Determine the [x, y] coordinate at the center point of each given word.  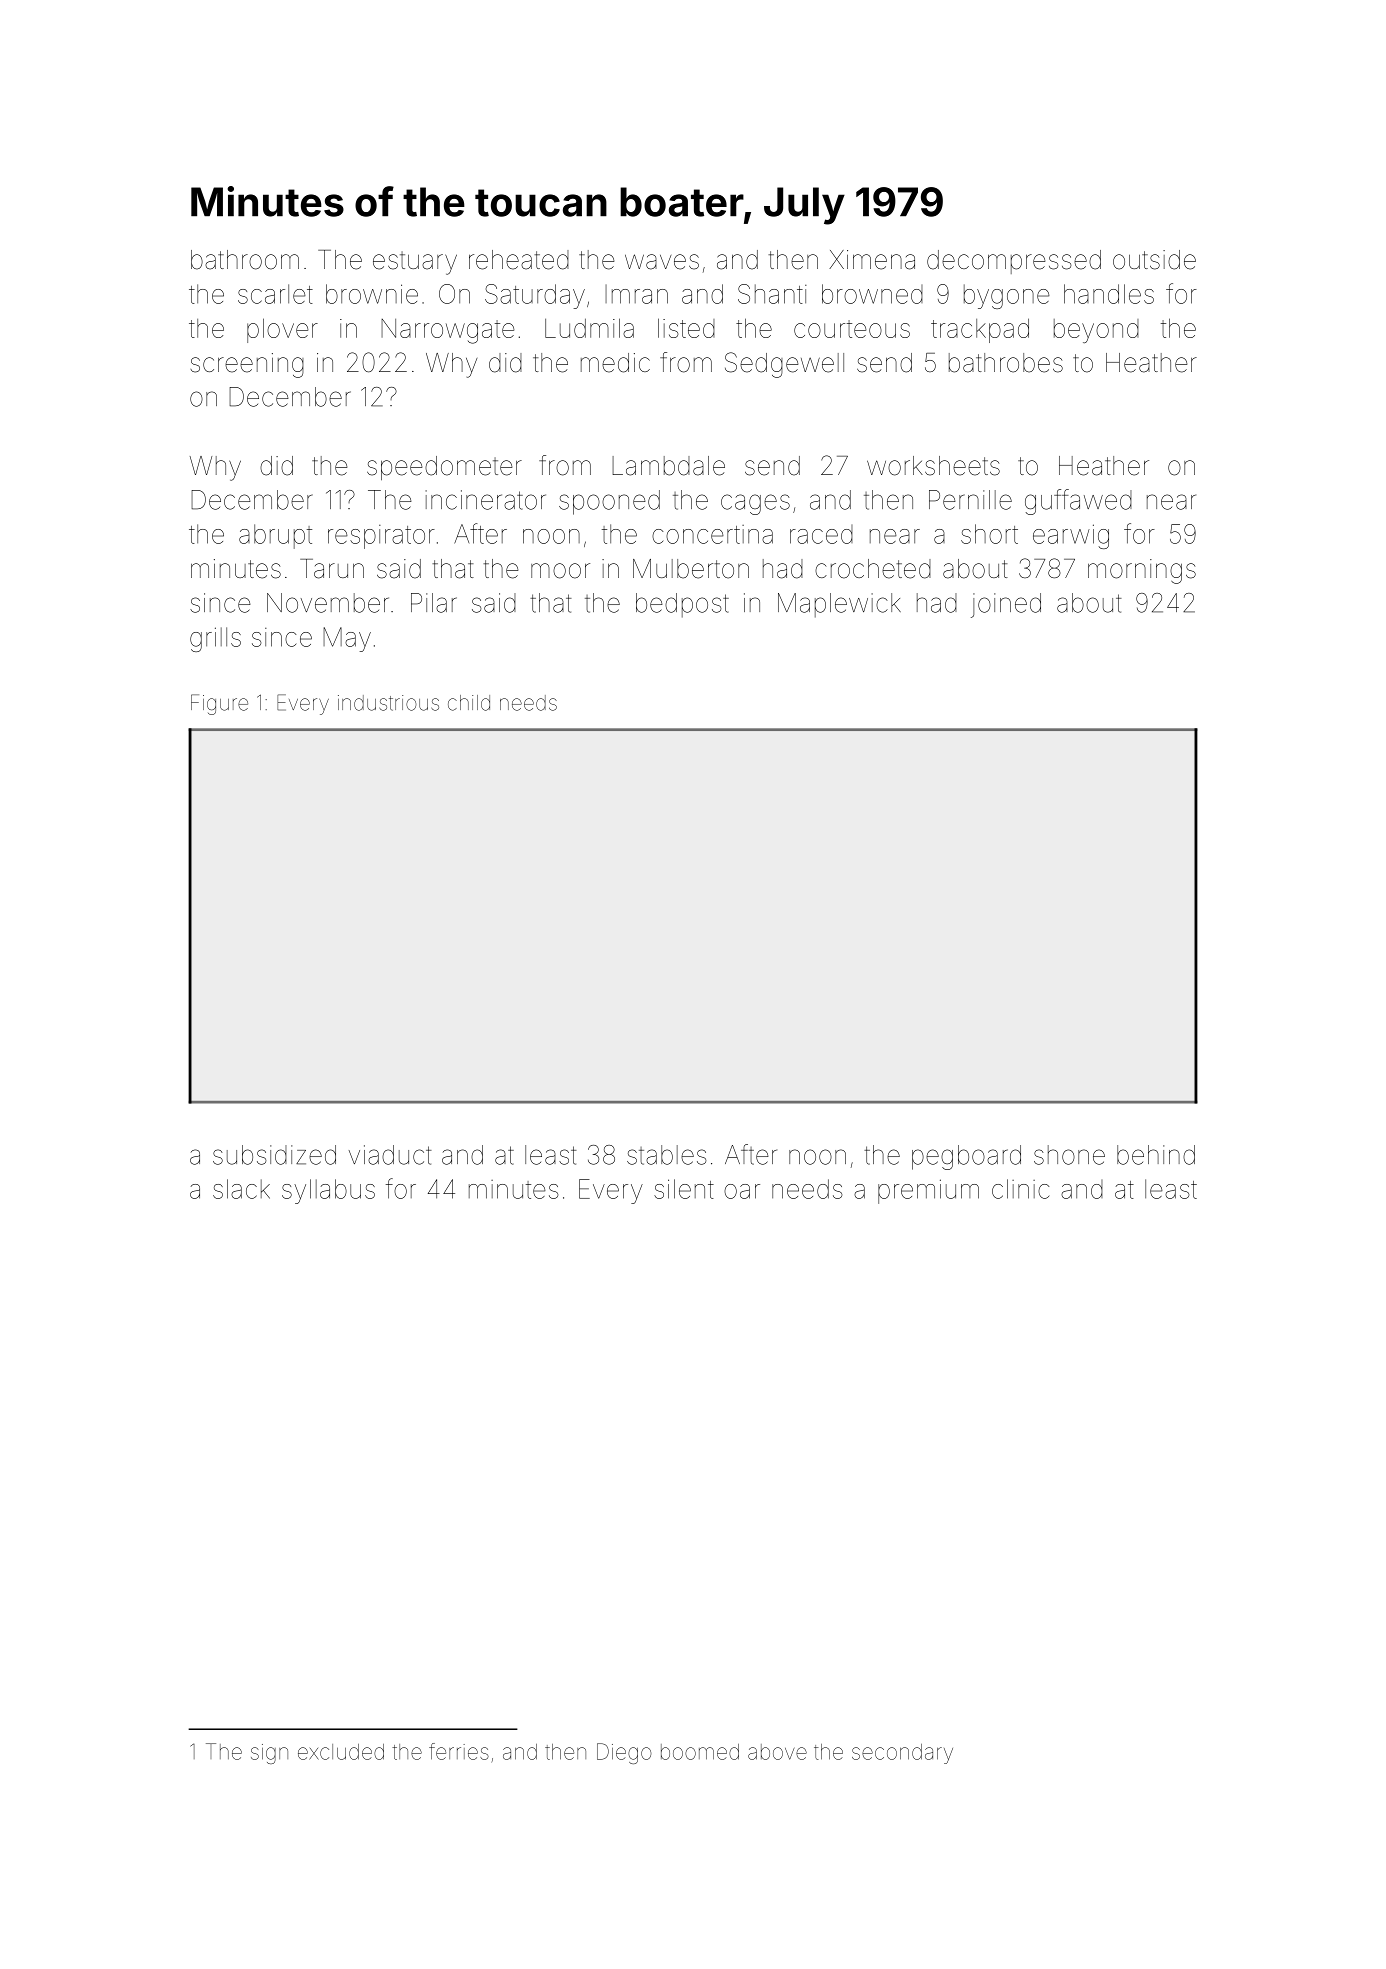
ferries [459, 1751]
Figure [219, 704]
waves [662, 262]
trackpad [980, 330]
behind [1156, 1155]
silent [684, 1189]
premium [928, 1191]
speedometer [444, 468]
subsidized [274, 1155]
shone [1069, 1155]
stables [667, 1155]
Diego [624, 1753]
